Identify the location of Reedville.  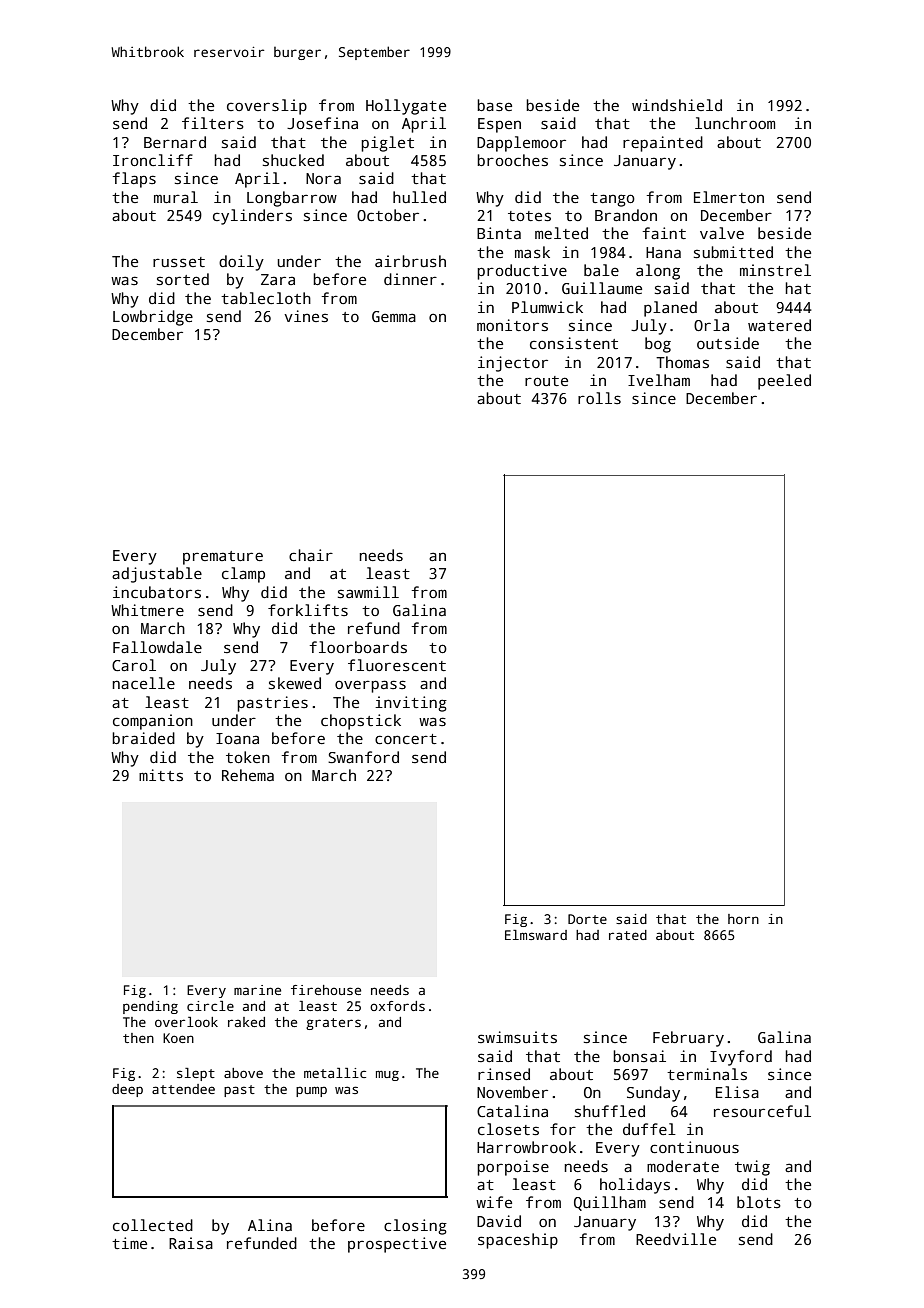
(676, 1239).
